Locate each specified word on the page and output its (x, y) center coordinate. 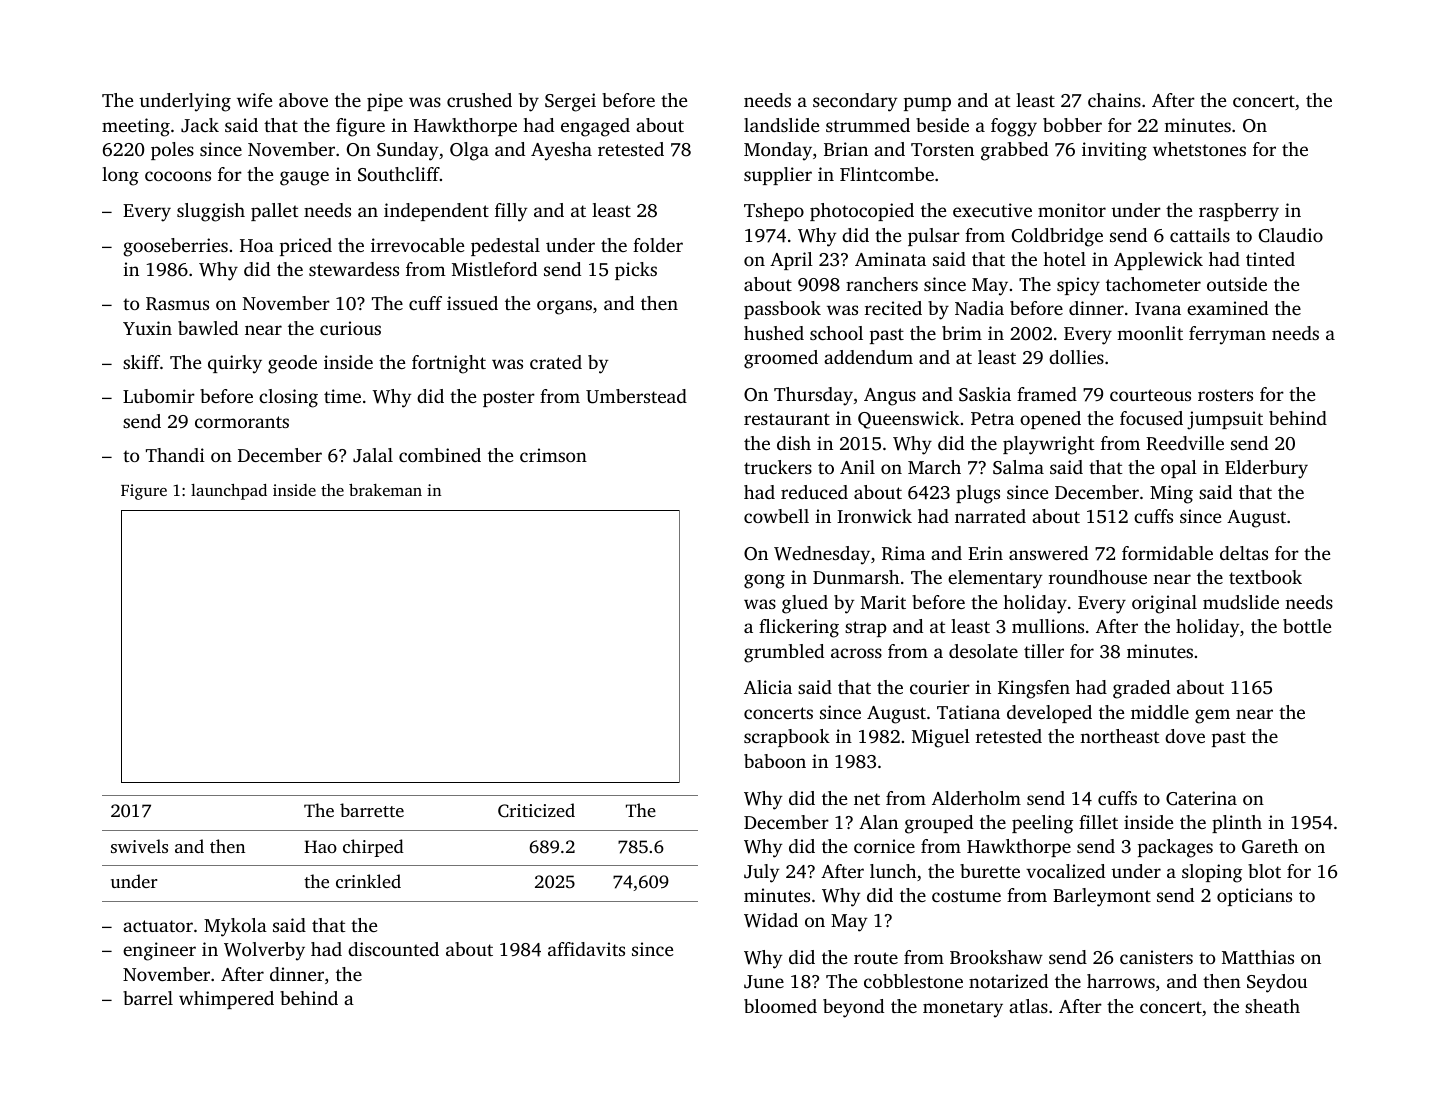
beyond (853, 1008)
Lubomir (159, 396)
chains (1114, 100)
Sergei (570, 102)
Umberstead (636, 396)
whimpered (226, 1000)
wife (254, 100)
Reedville (1185, 443)
